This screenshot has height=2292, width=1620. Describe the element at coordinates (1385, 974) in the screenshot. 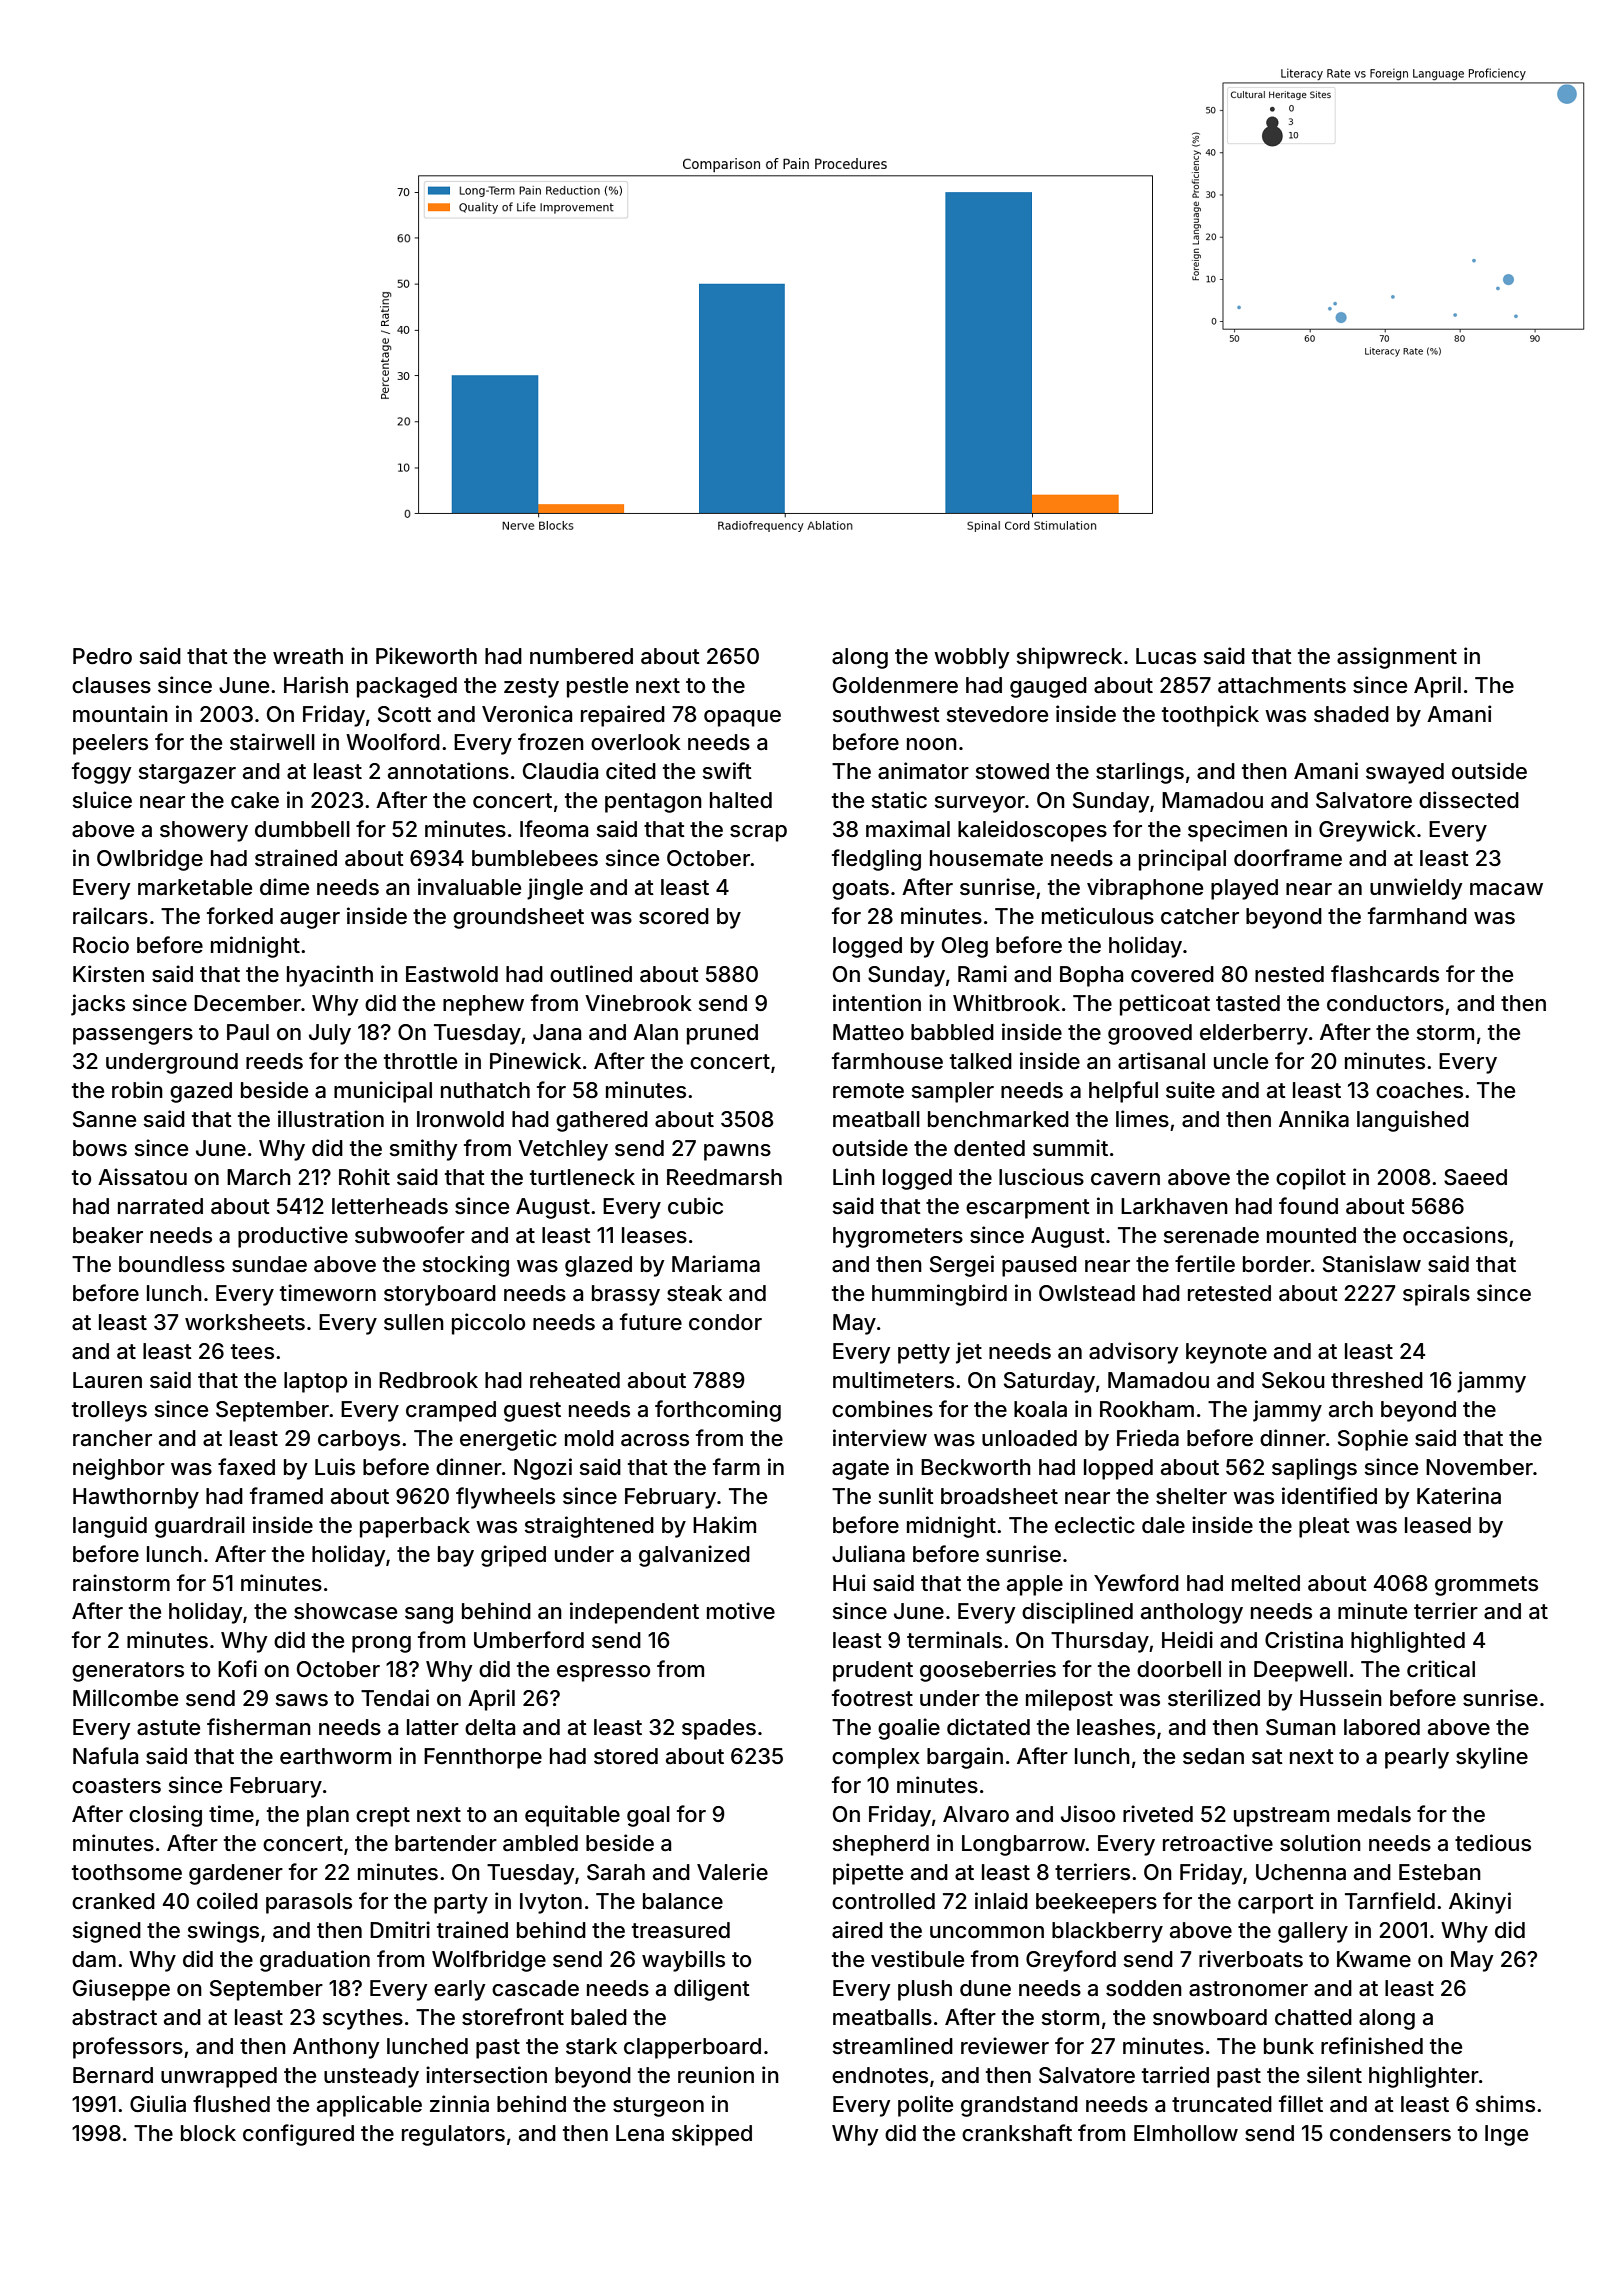

I see `flashcards` at that location.
